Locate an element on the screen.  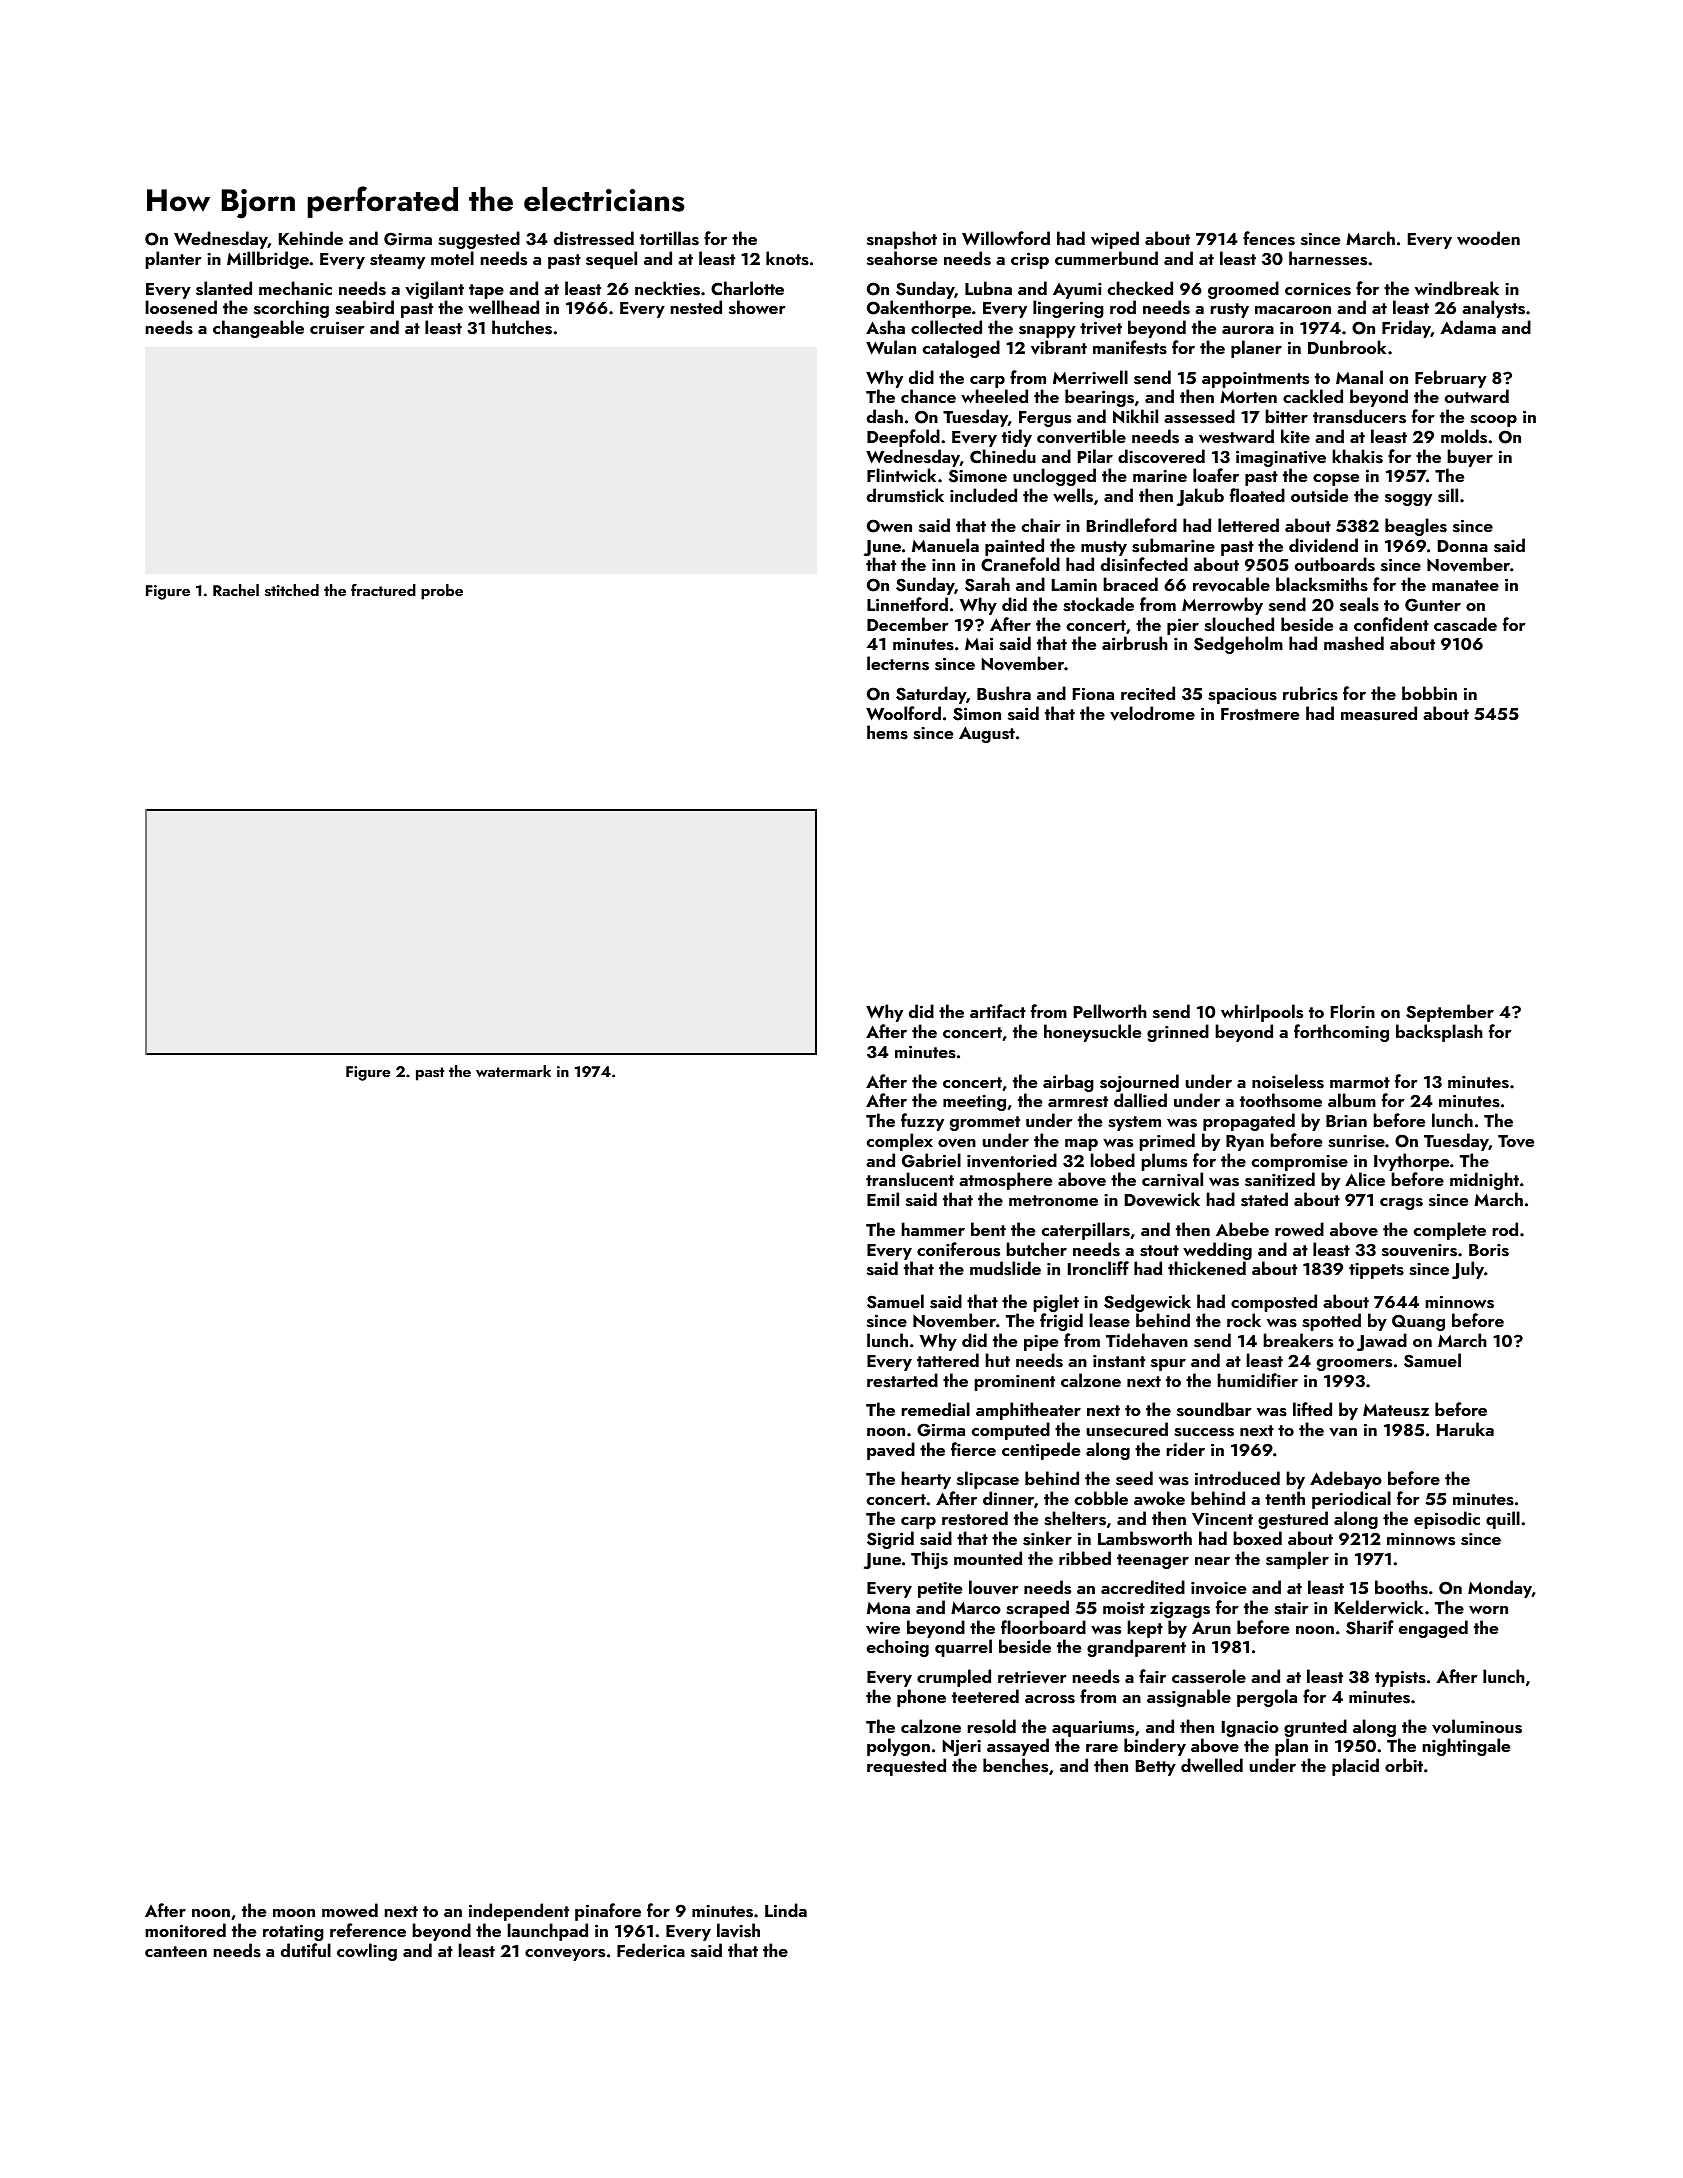
complex is located at coordinates (900, 1142).
